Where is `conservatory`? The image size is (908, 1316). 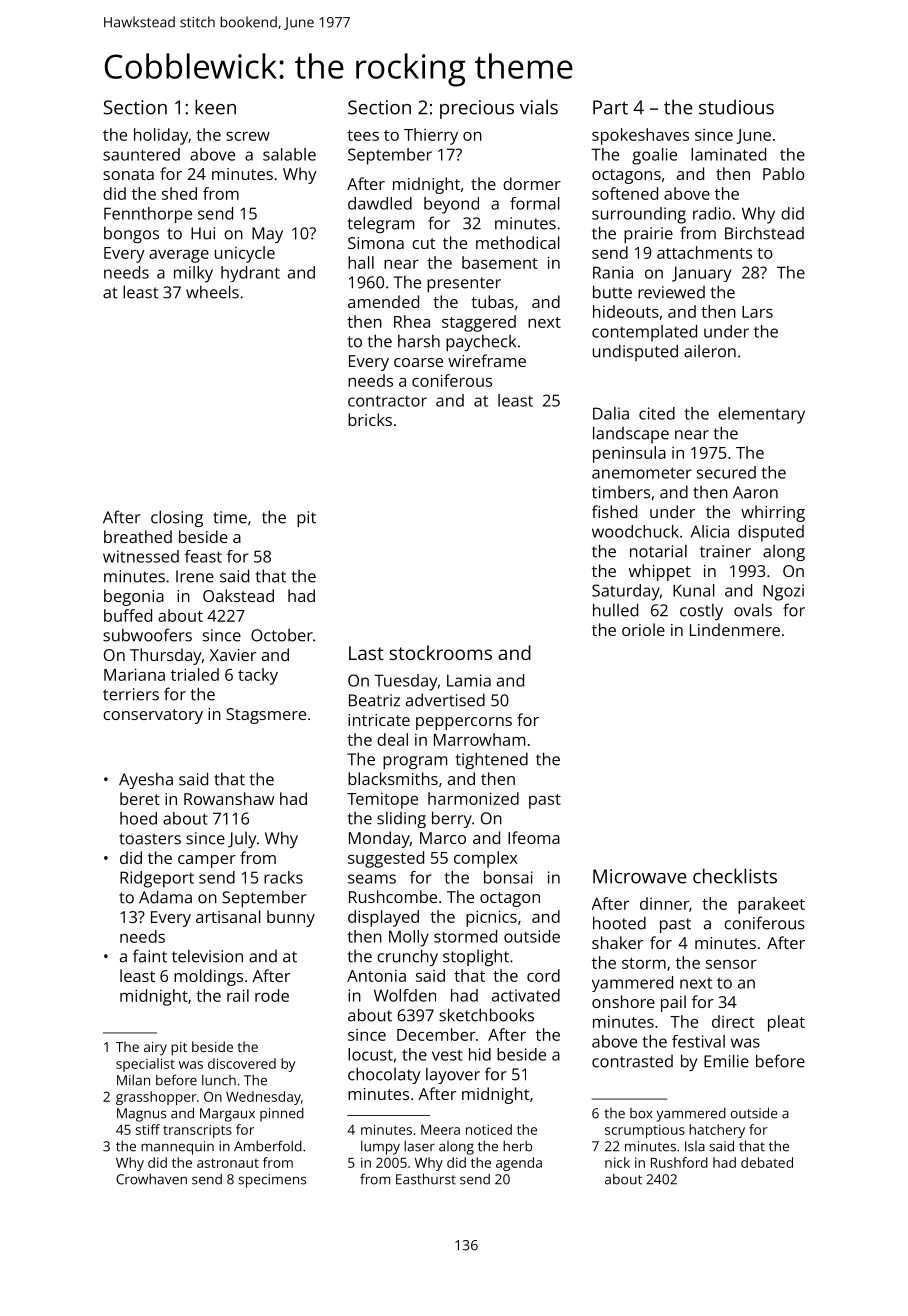
conservatory is located at coordinates (153, 716).
